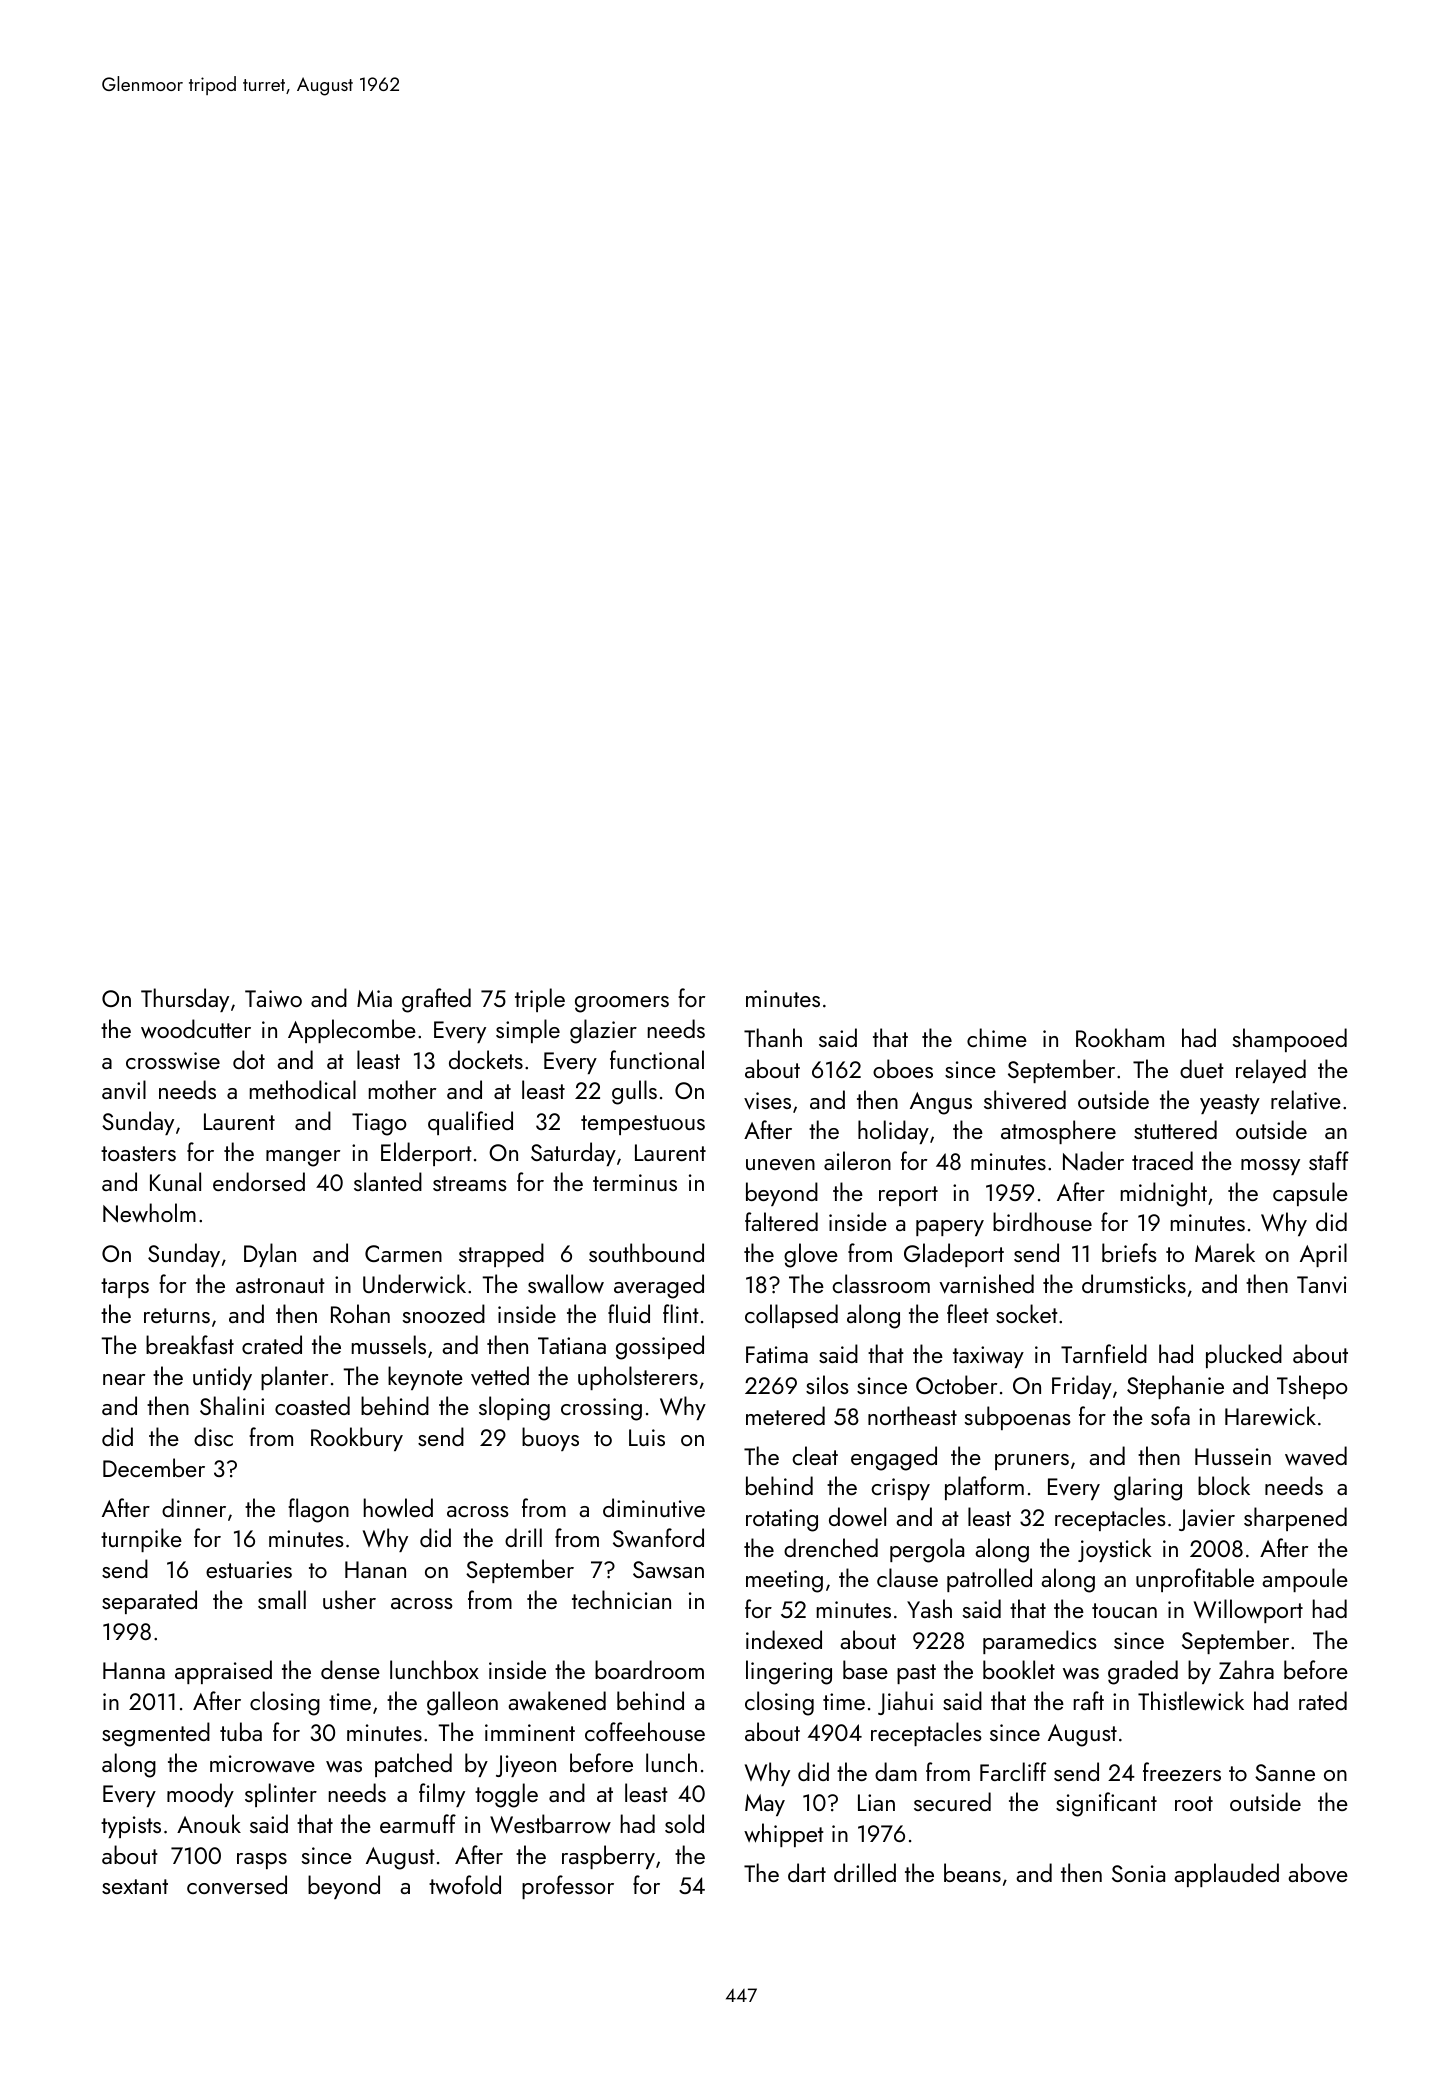 The width and height of the page is (1450, 2100). I want to click on Thanh, so click(773, 1037).
